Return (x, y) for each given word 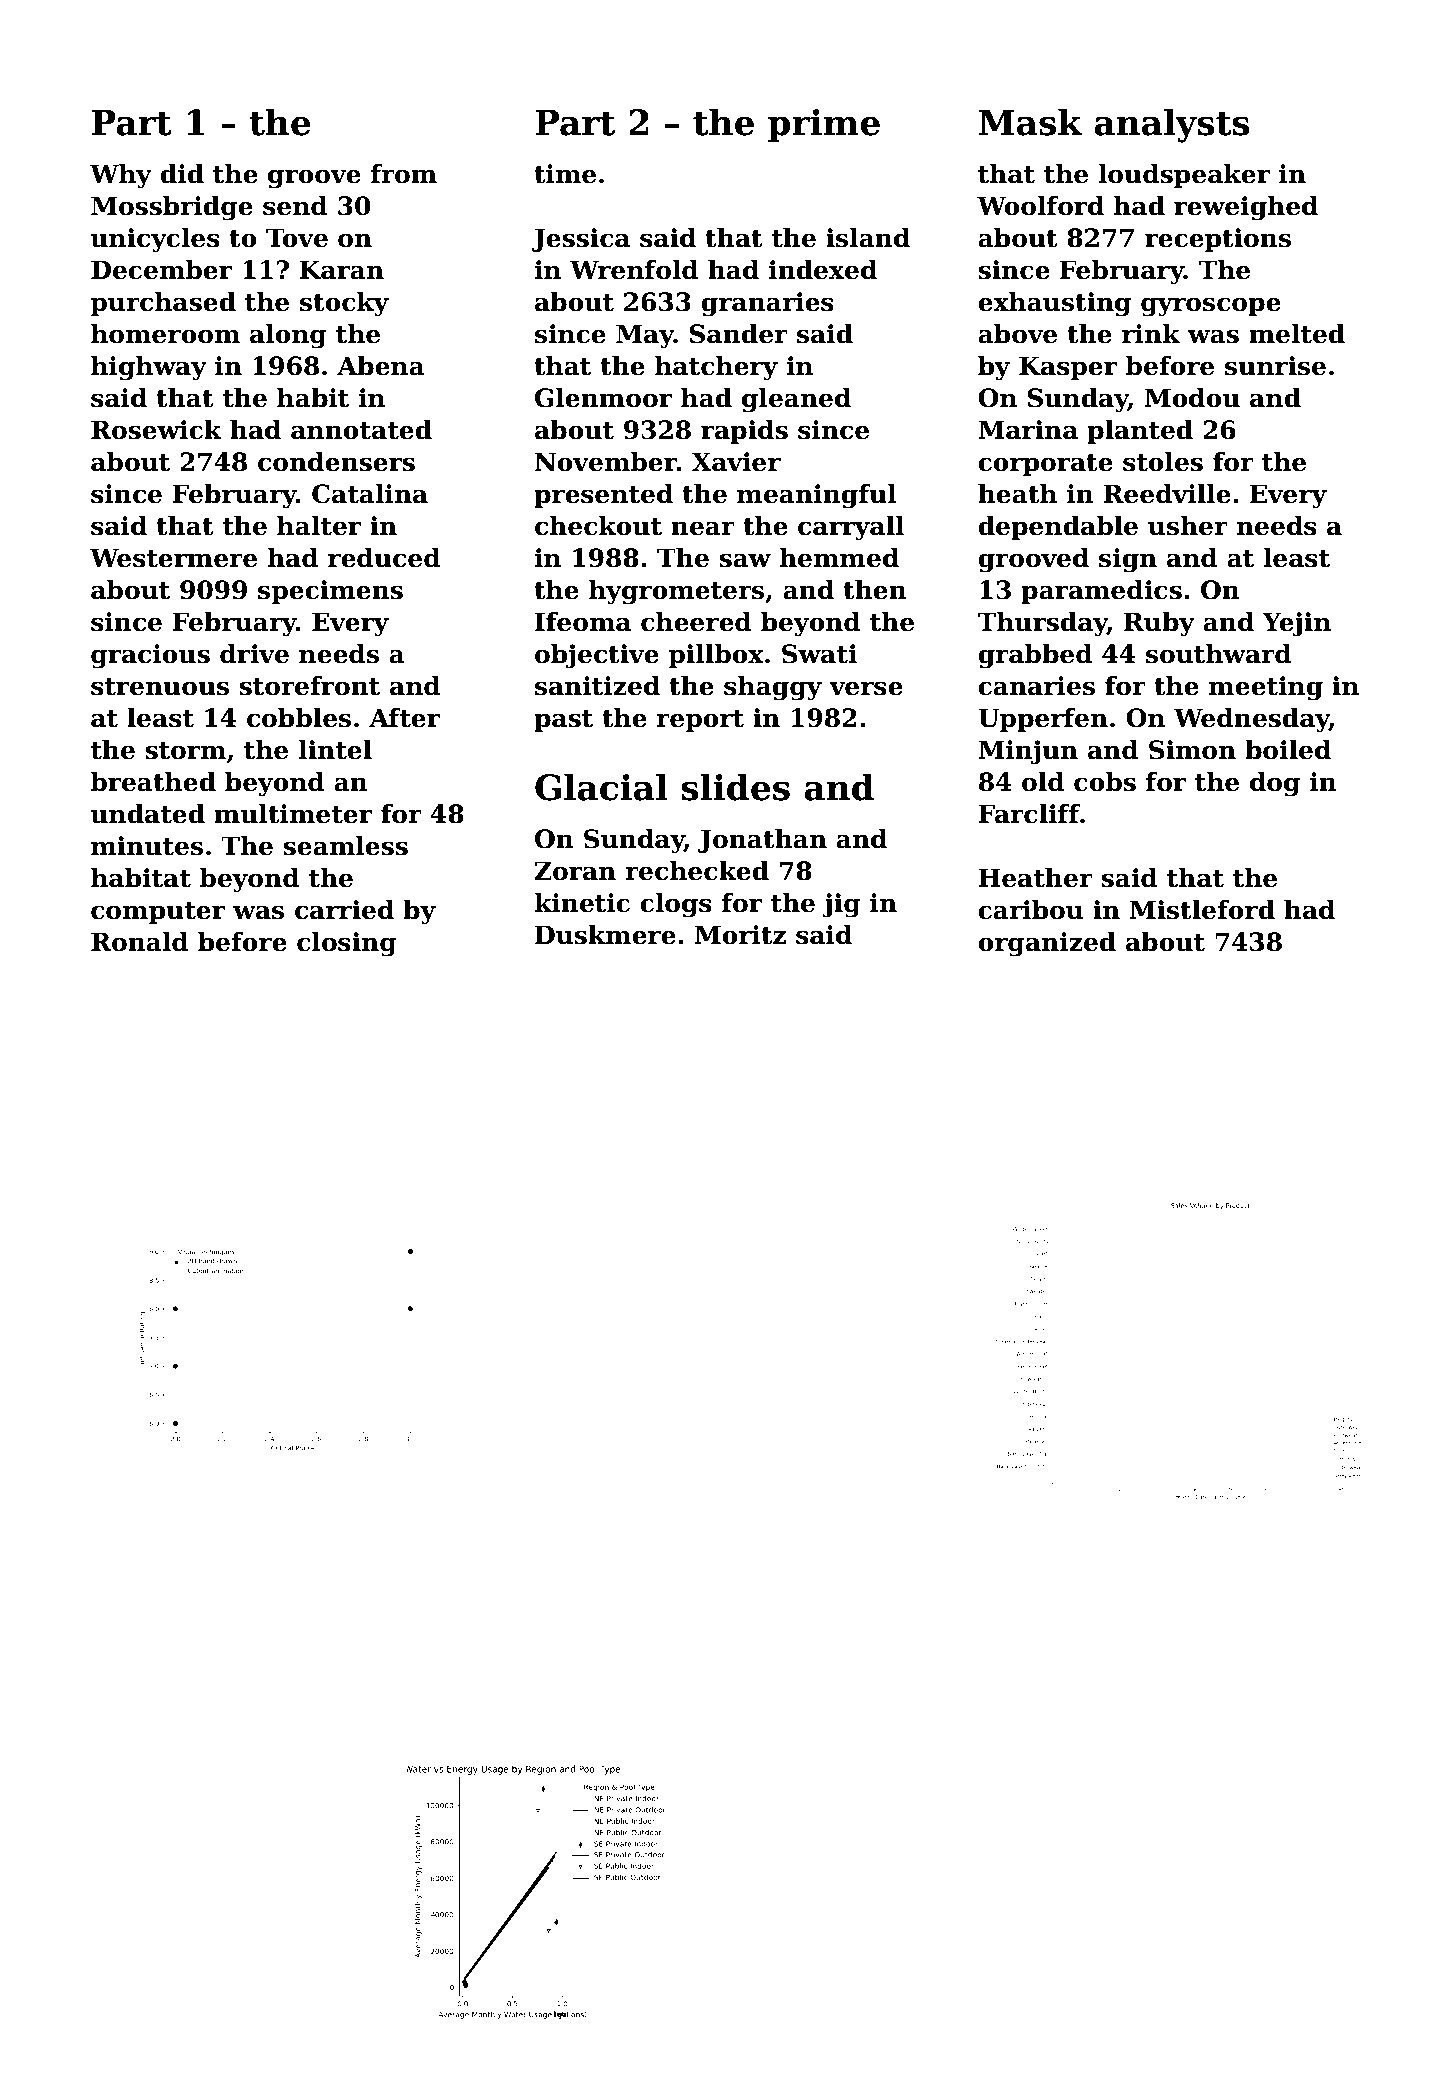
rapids (744, 432)
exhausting (1054, 304)
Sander (739, 334)
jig (841, 905)
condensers (336, 462)
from (404, 174)
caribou (1030, 910)
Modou (1192, 398)
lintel (335, 750)
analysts (1172, 125)
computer (158, 913)
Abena (381, 366)
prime (824, 125)
